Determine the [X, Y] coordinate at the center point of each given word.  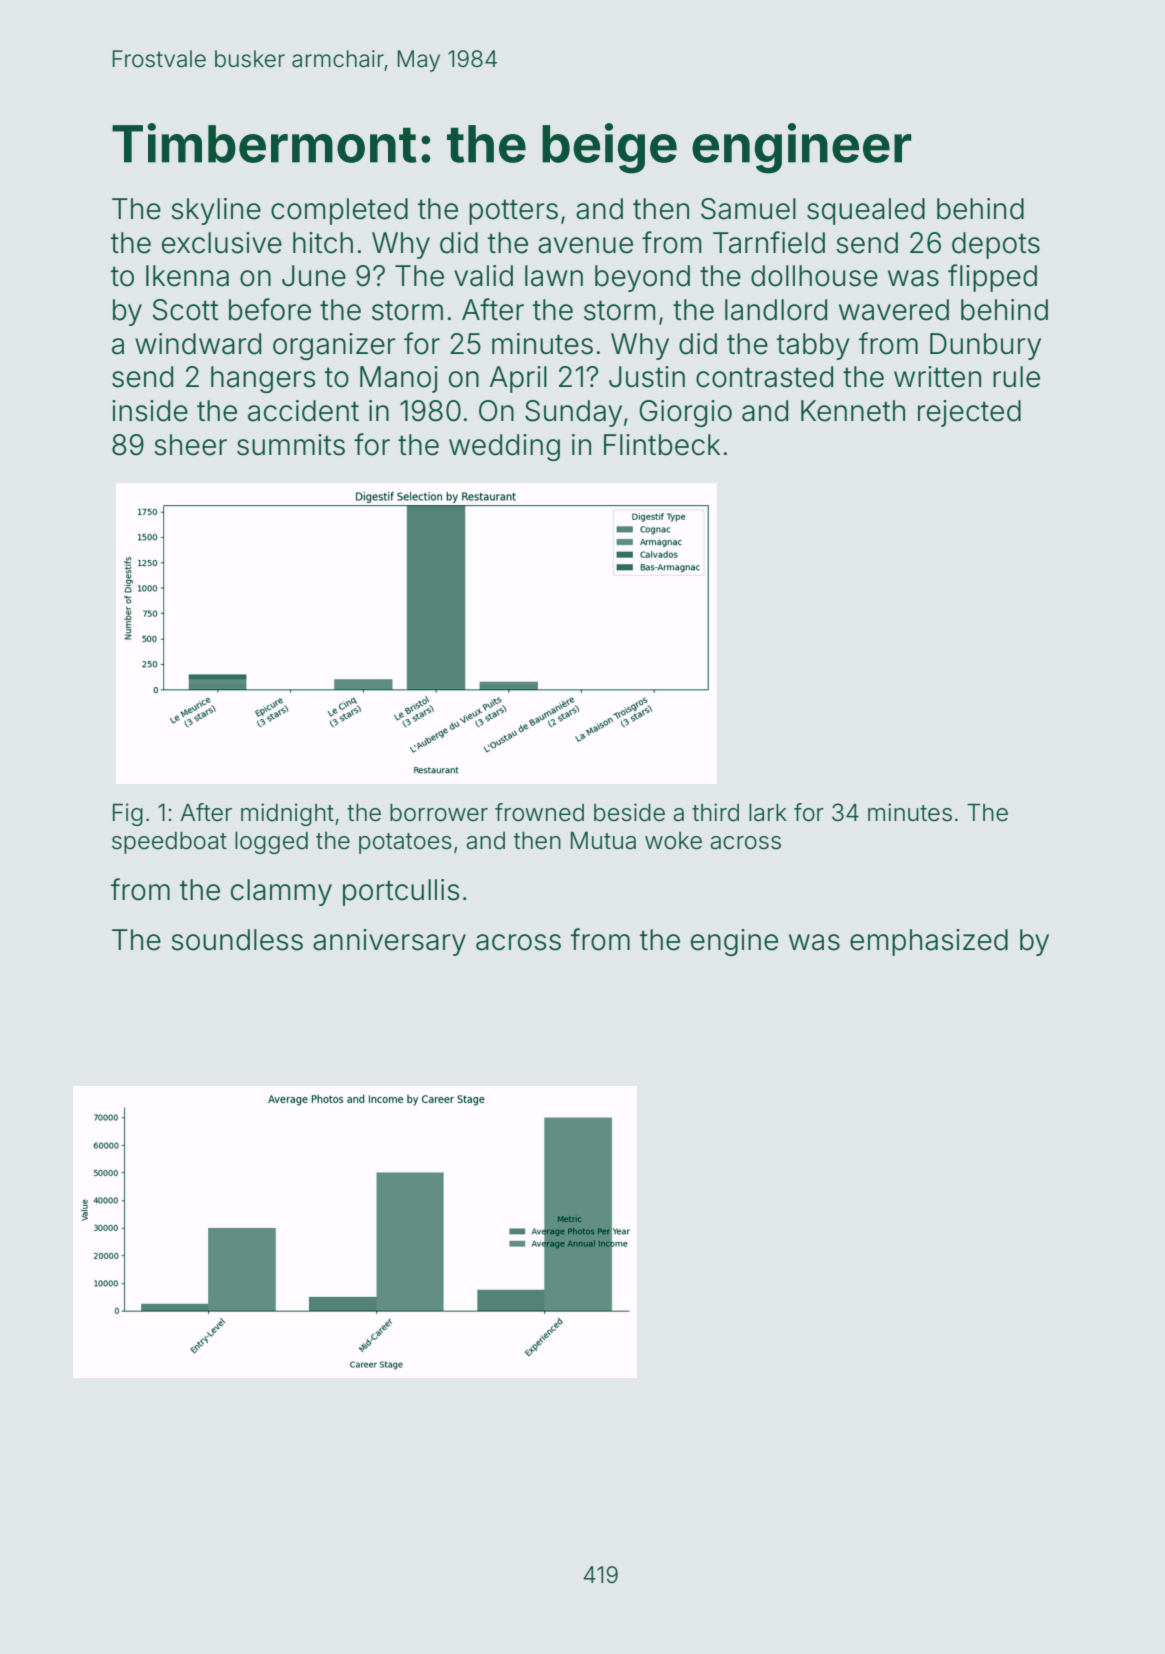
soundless [237, 940]
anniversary [389, 942]
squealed [866, 211]
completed [339, 211]
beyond [642, 278]
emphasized [929, 942]
